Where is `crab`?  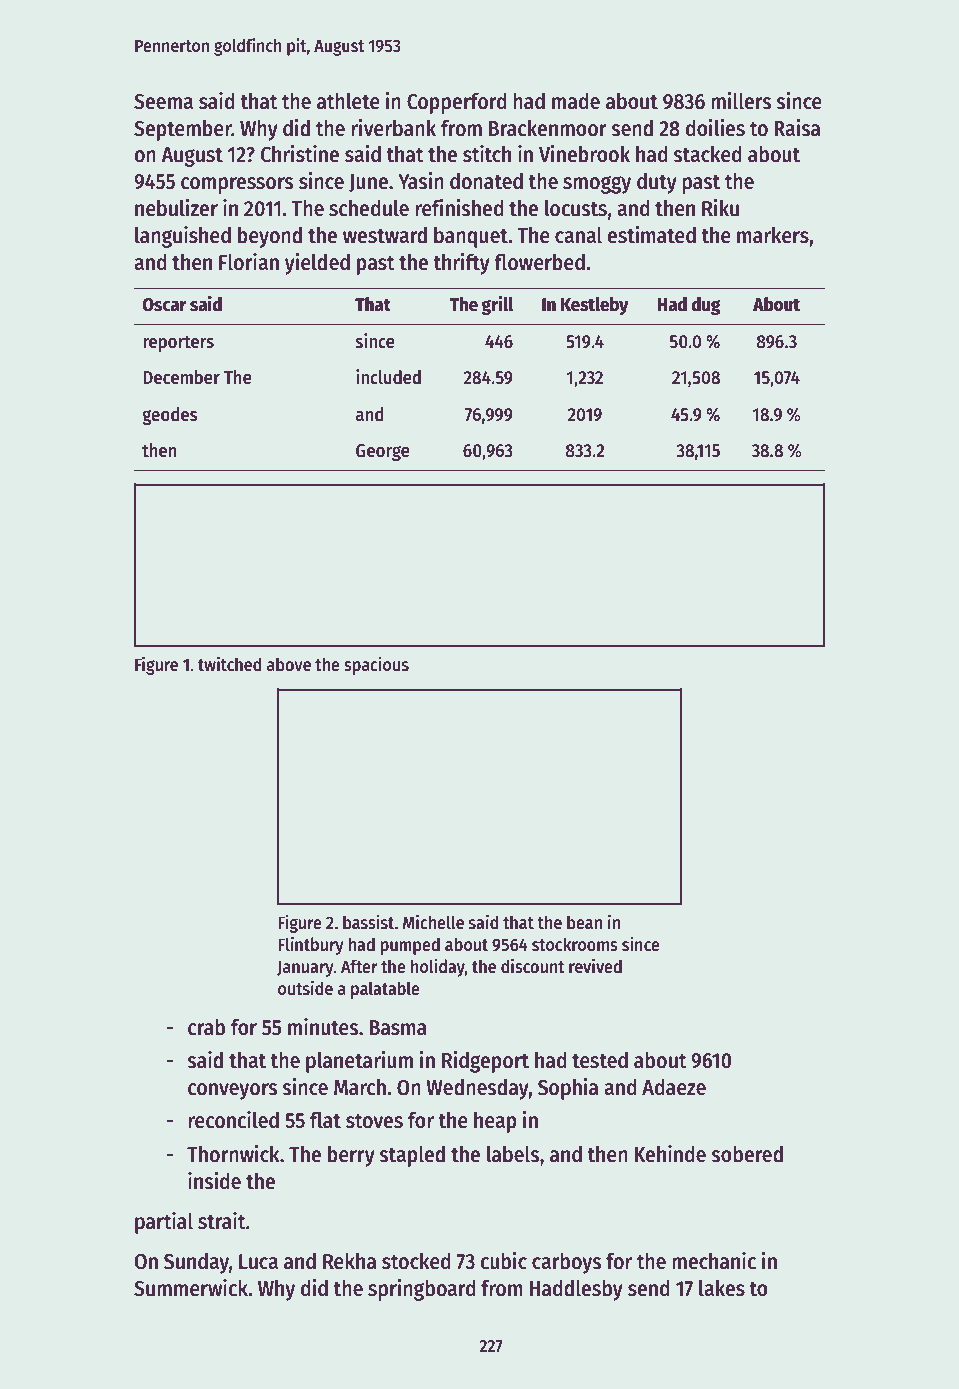 crab is located at coordinates (206, 1027).
